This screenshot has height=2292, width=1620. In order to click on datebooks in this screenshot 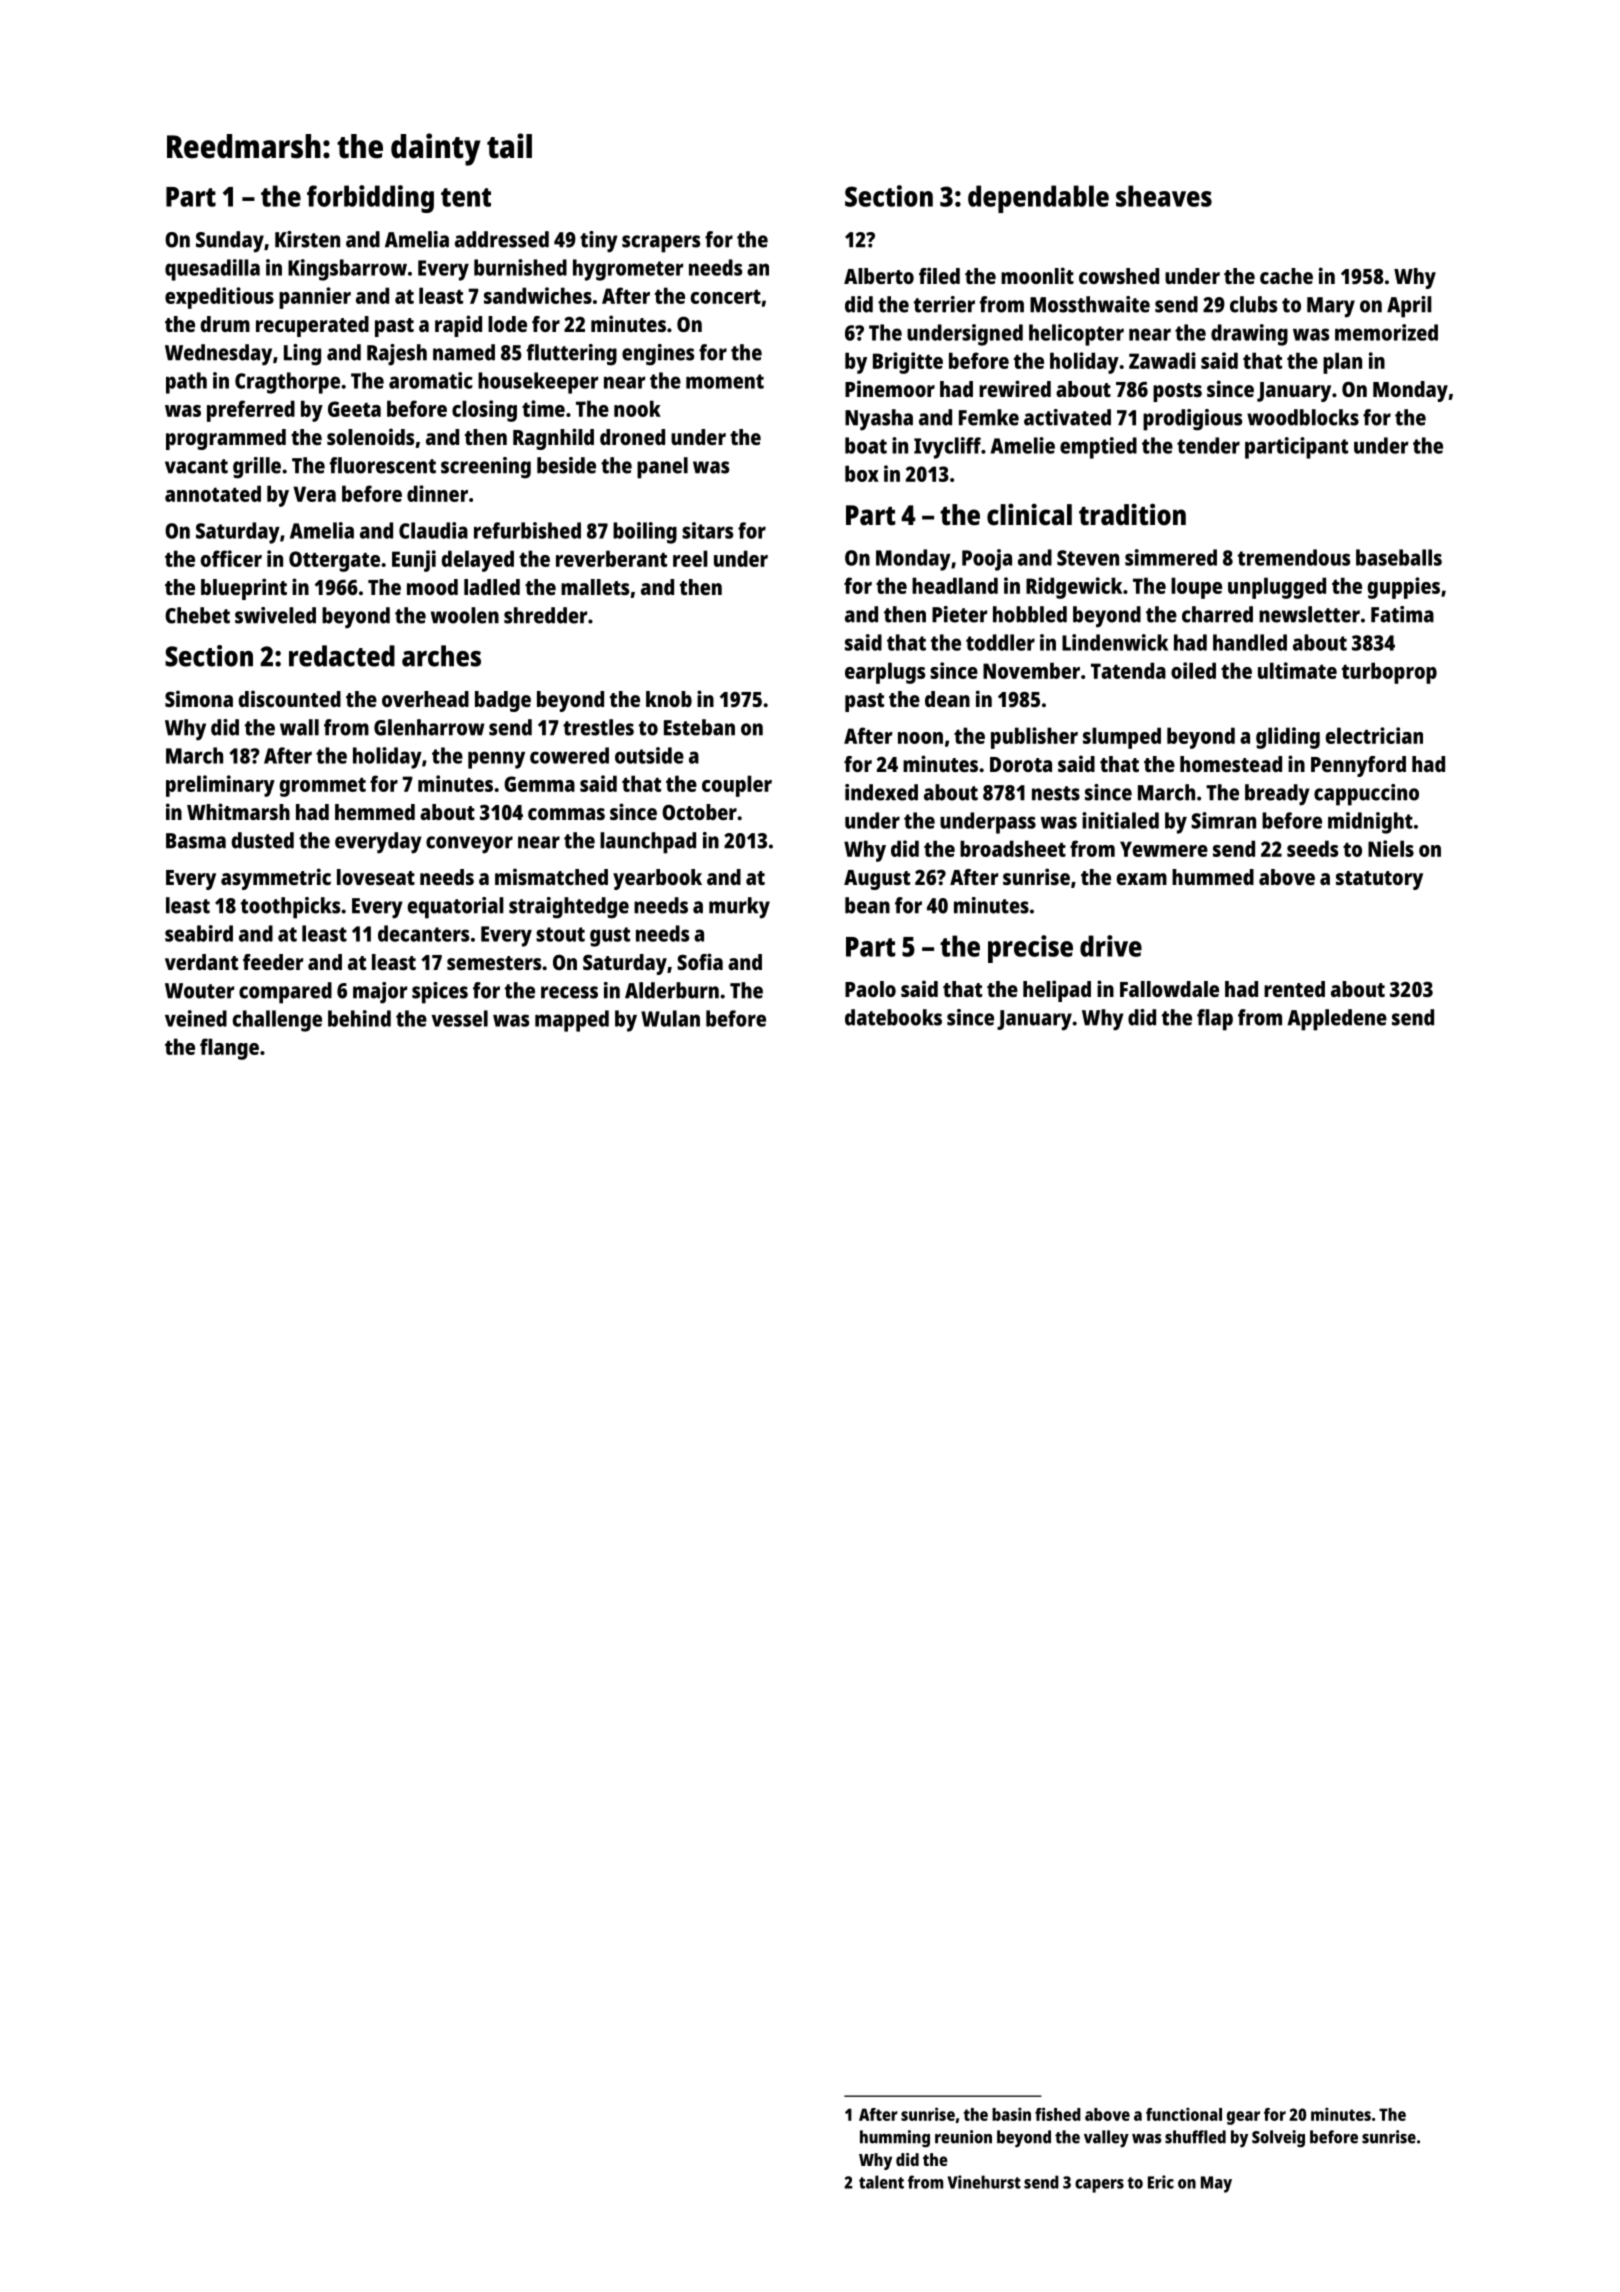, I will do `click(893, 1017)`.
